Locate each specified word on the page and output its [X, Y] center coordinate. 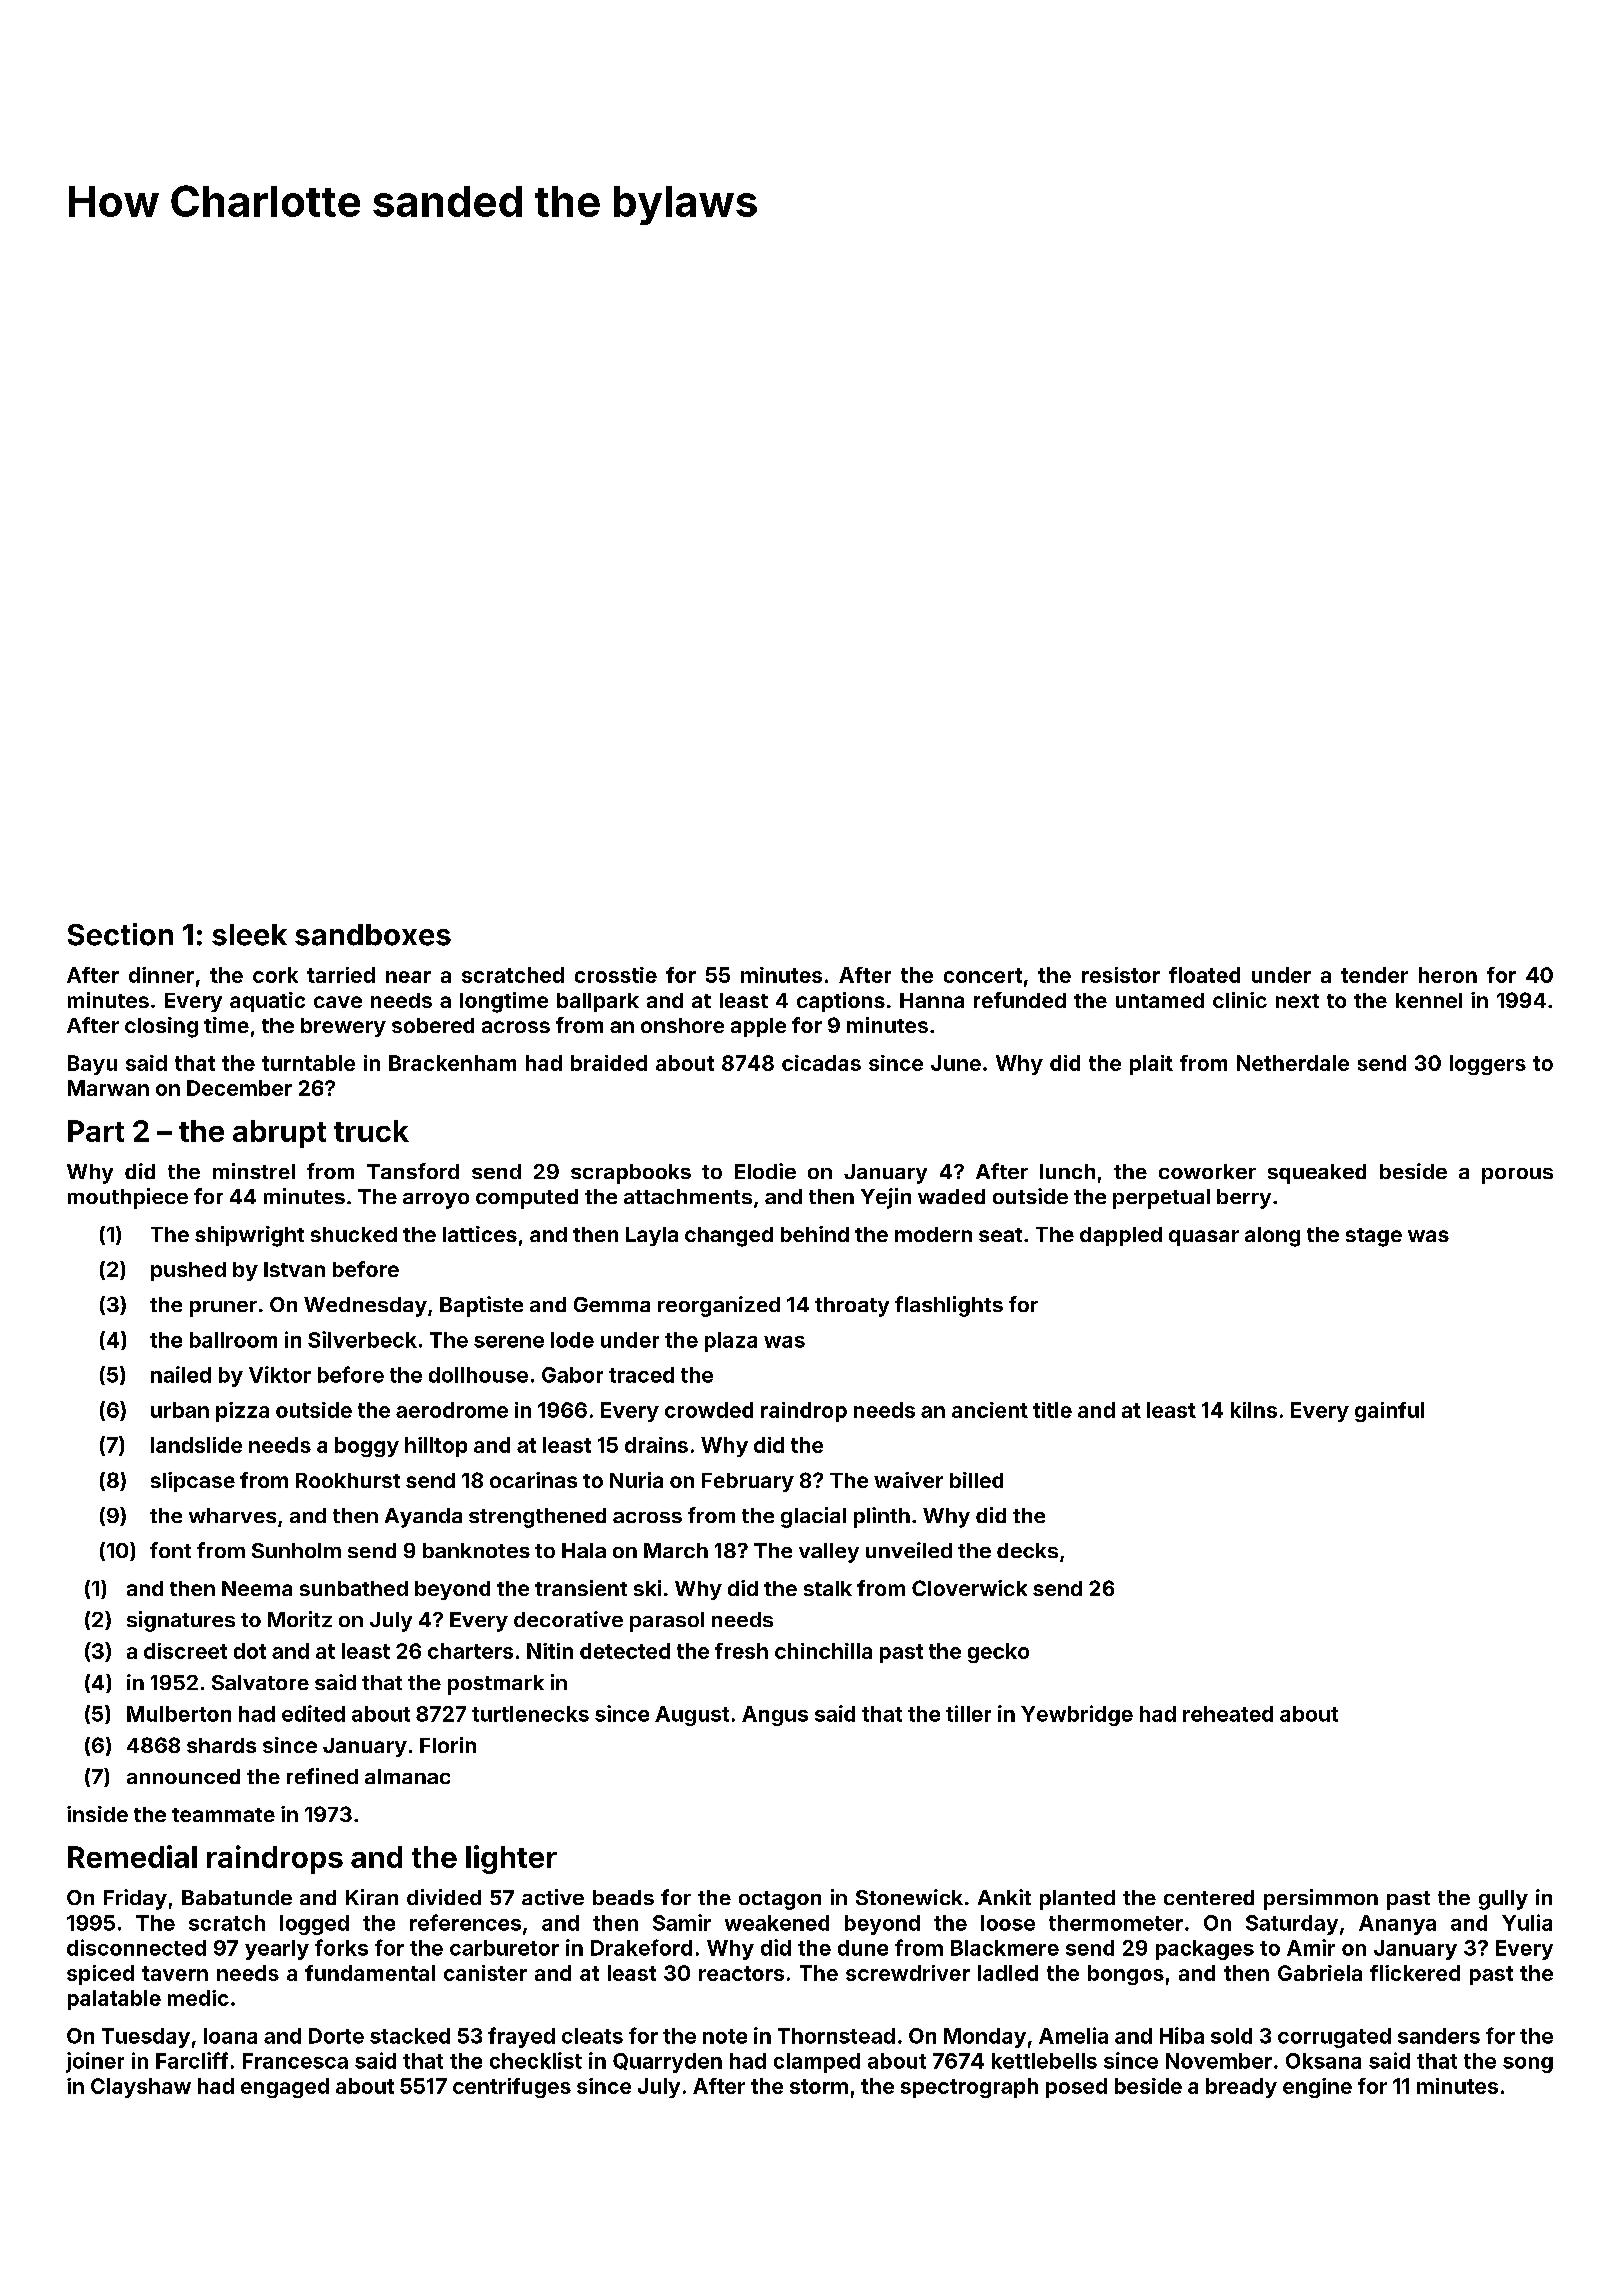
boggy [367, 1447]
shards [221, 1745]
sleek [249, 935]
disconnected [136, 1947]
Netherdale [1293, 1063]
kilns [1254, 1410]
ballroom [233, 1340]
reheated [1228, 1714]
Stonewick [909, 1897]
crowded [709, 1410]
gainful [1389, 1412]
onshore [682, 1025]
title [1052, 1410]
